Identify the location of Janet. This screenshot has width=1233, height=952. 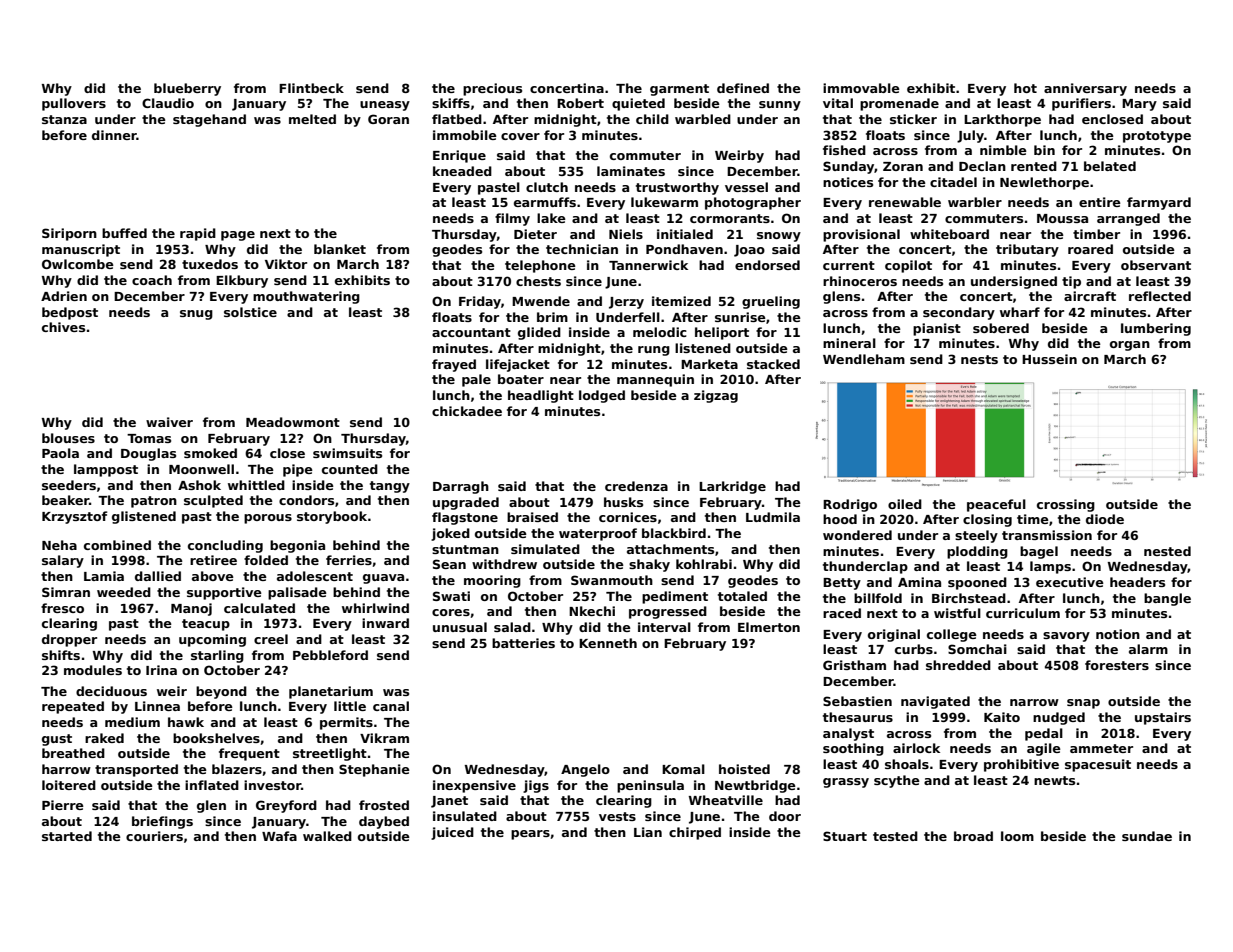
(449, 802).
